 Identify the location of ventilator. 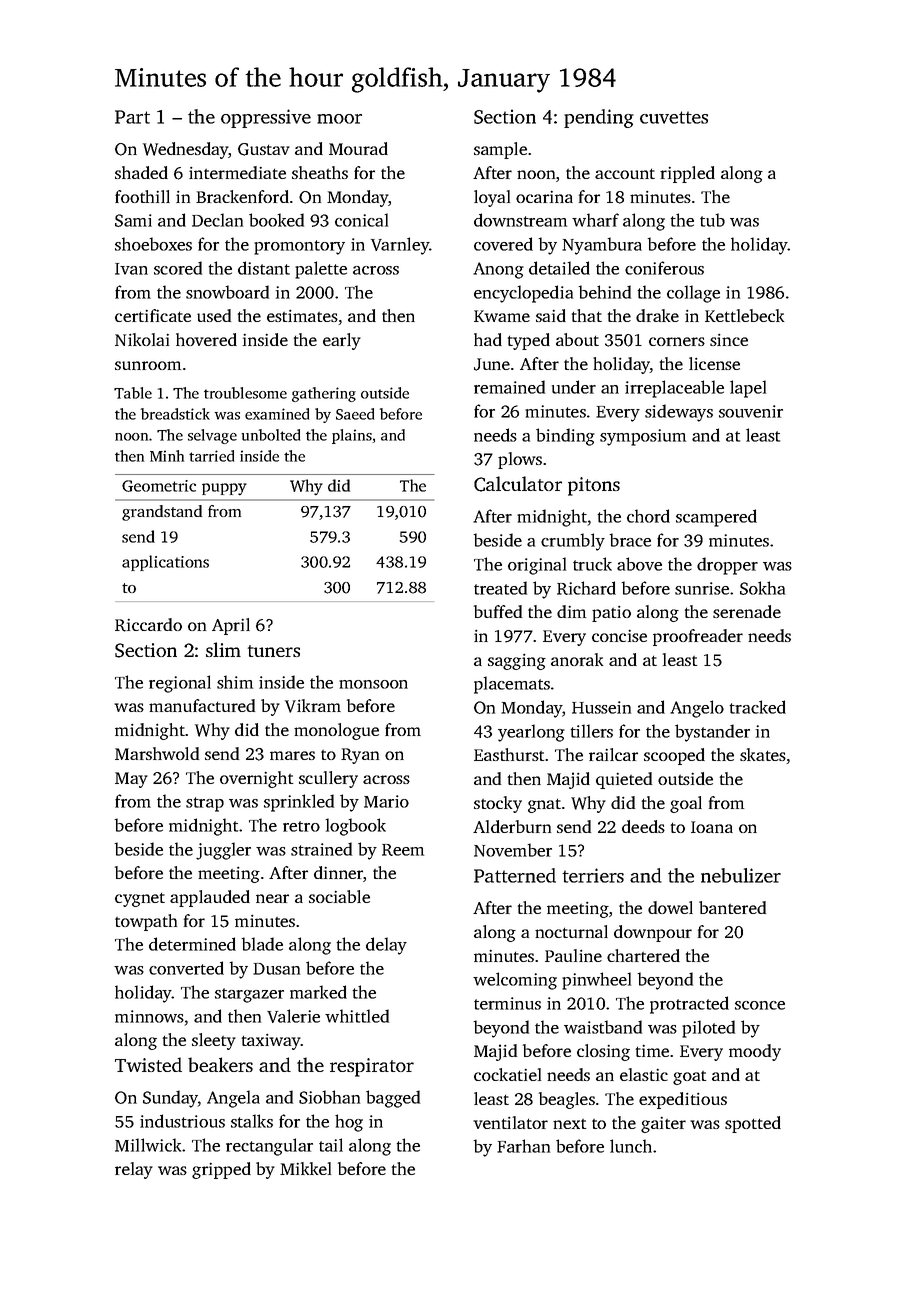
(510, 1122).
